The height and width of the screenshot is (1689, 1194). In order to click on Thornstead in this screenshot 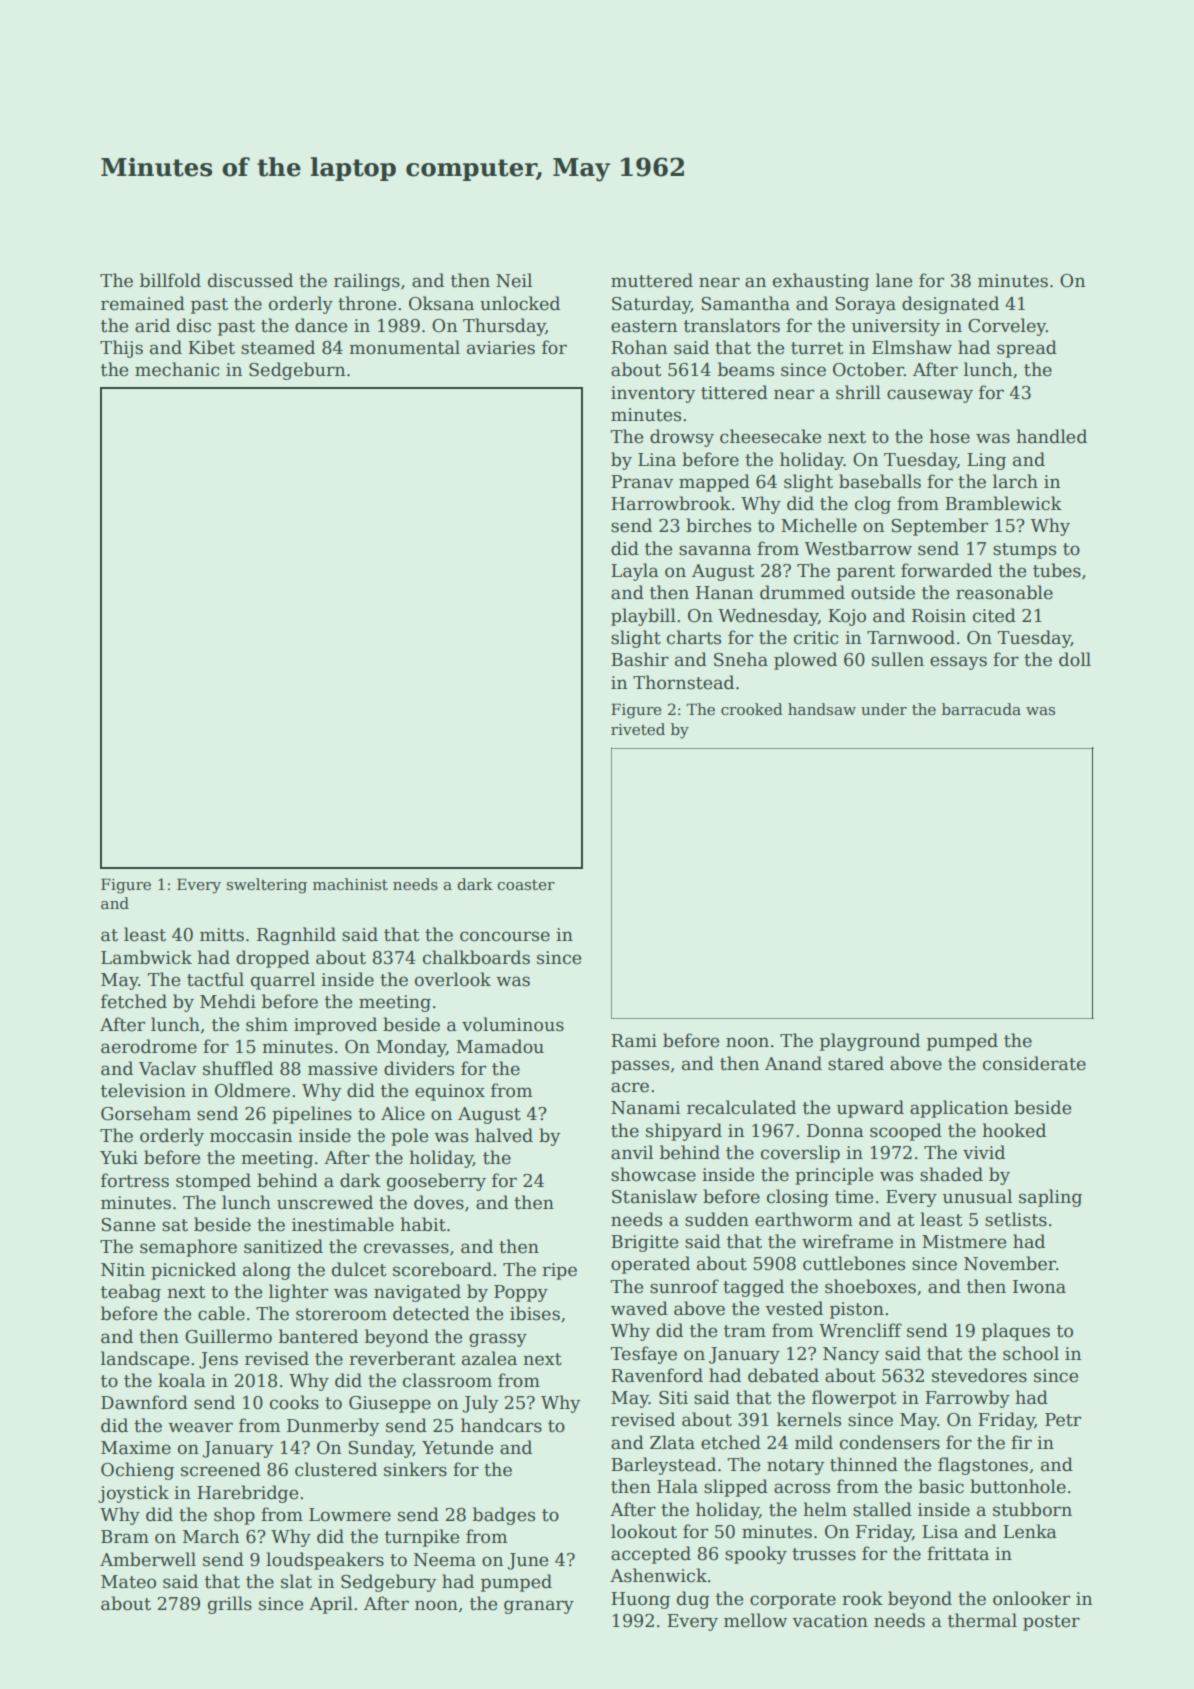, I will do `click(683, 682)`.
